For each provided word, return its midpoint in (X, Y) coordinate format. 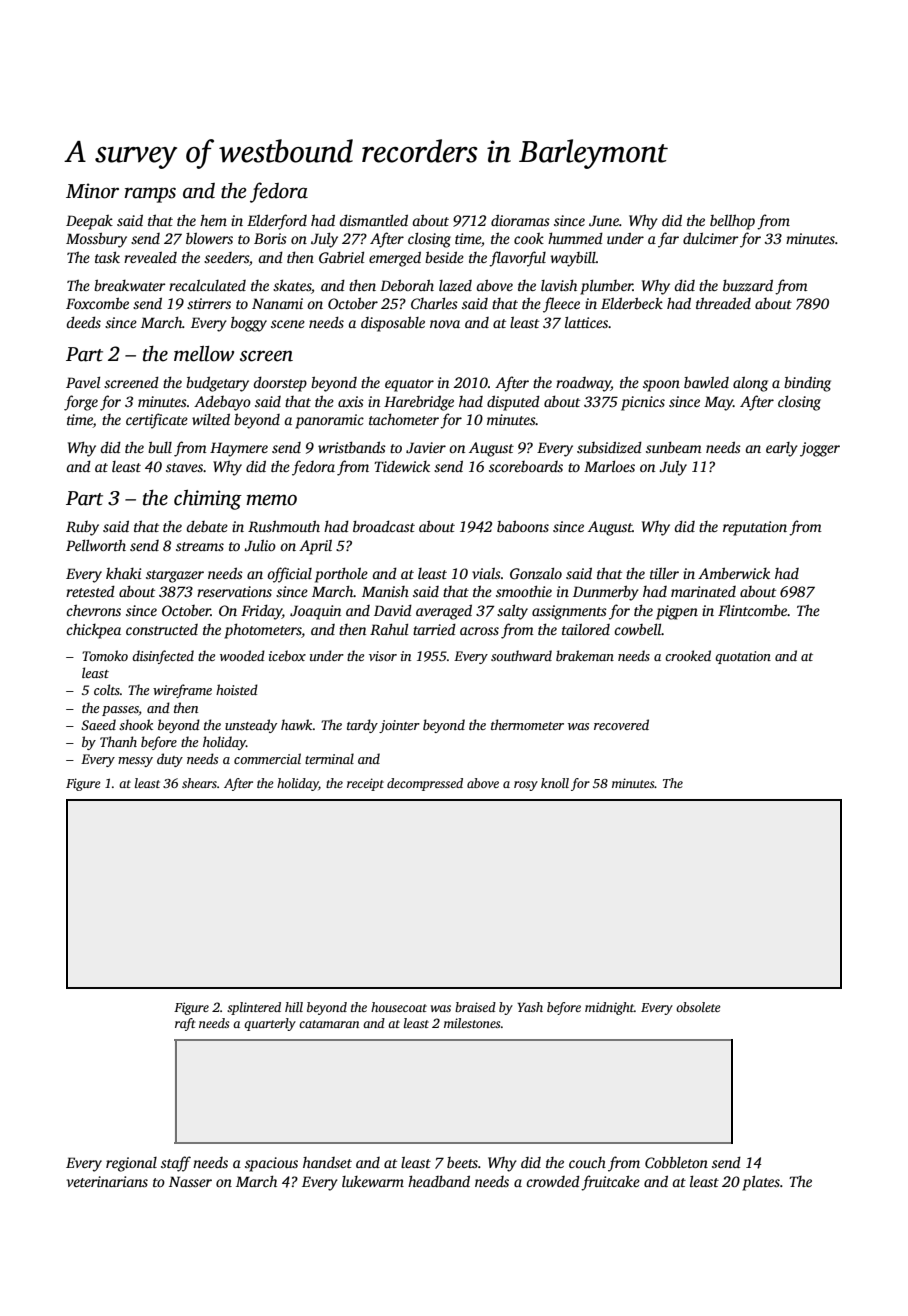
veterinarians (107, 1181)
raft (185, 1024)
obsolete (698, 1007)
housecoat (399, 1007)
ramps (150, 195)
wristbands (352, 447)
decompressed (425, 784)
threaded (723, 303)
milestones (472, 1023)
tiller (664, 573)
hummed (575, 238)
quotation (743, 657)
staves (184, 467)
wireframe (182, 691)
